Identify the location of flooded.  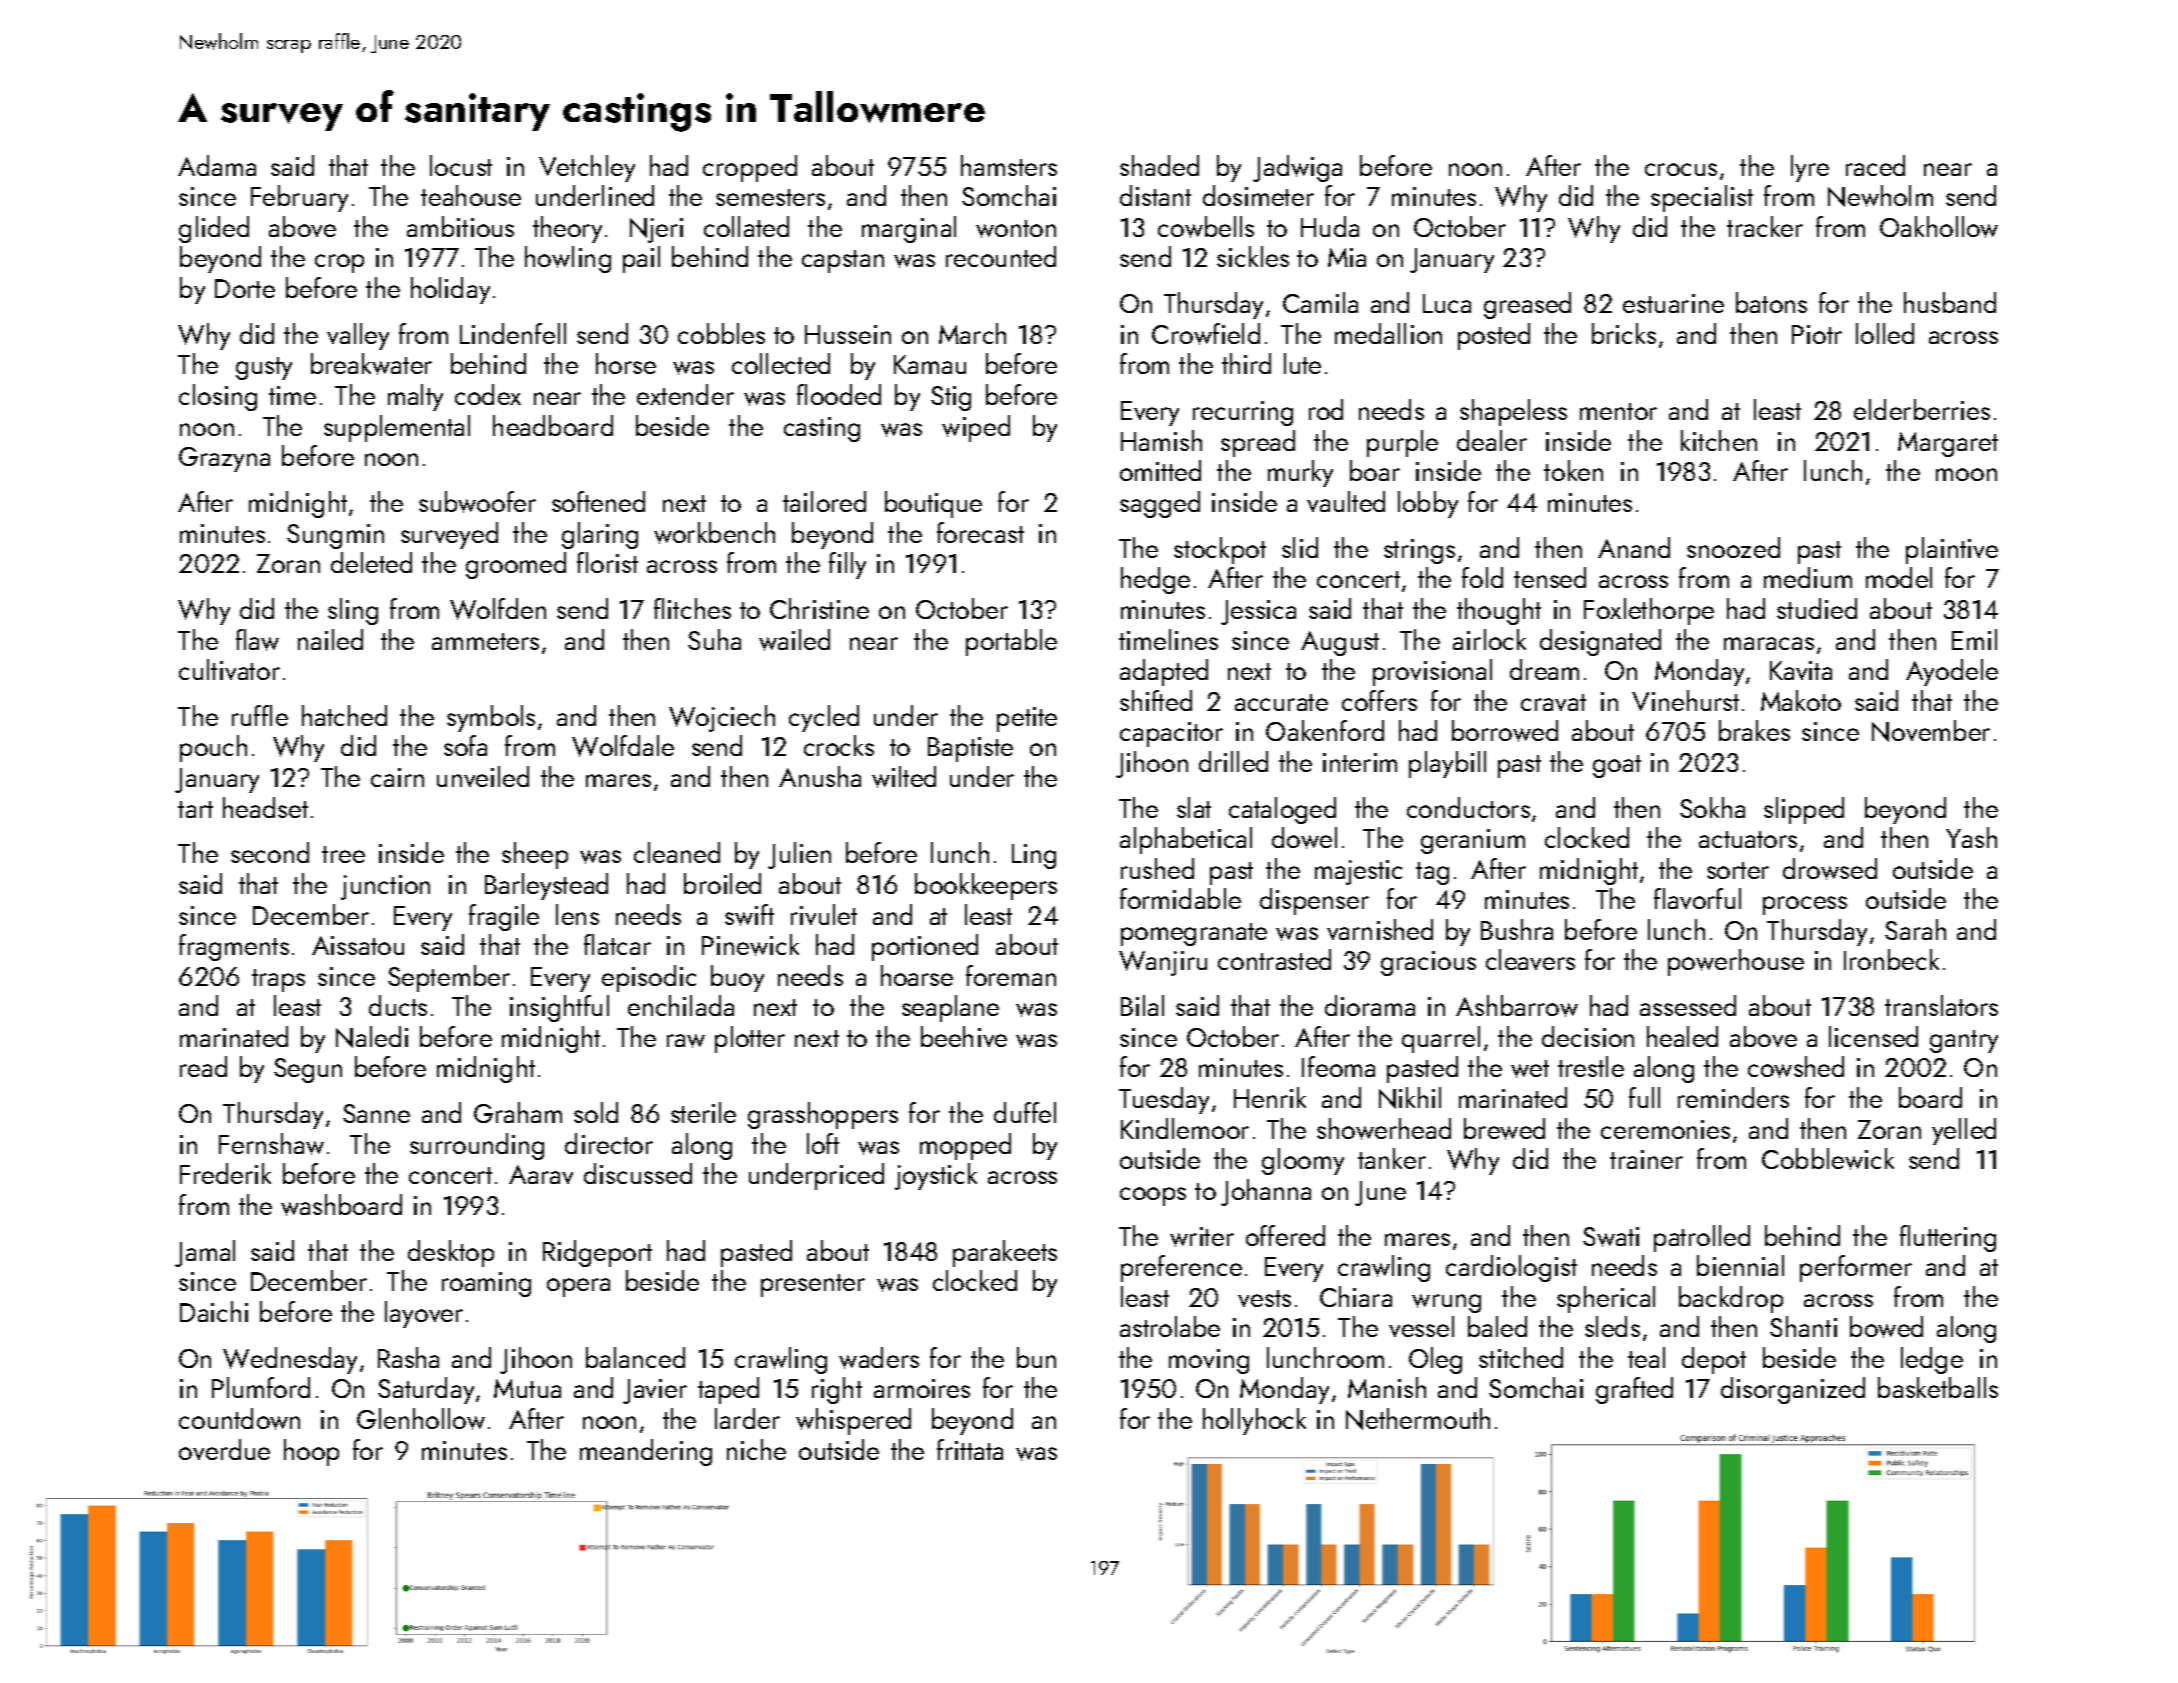
(839, 394).
